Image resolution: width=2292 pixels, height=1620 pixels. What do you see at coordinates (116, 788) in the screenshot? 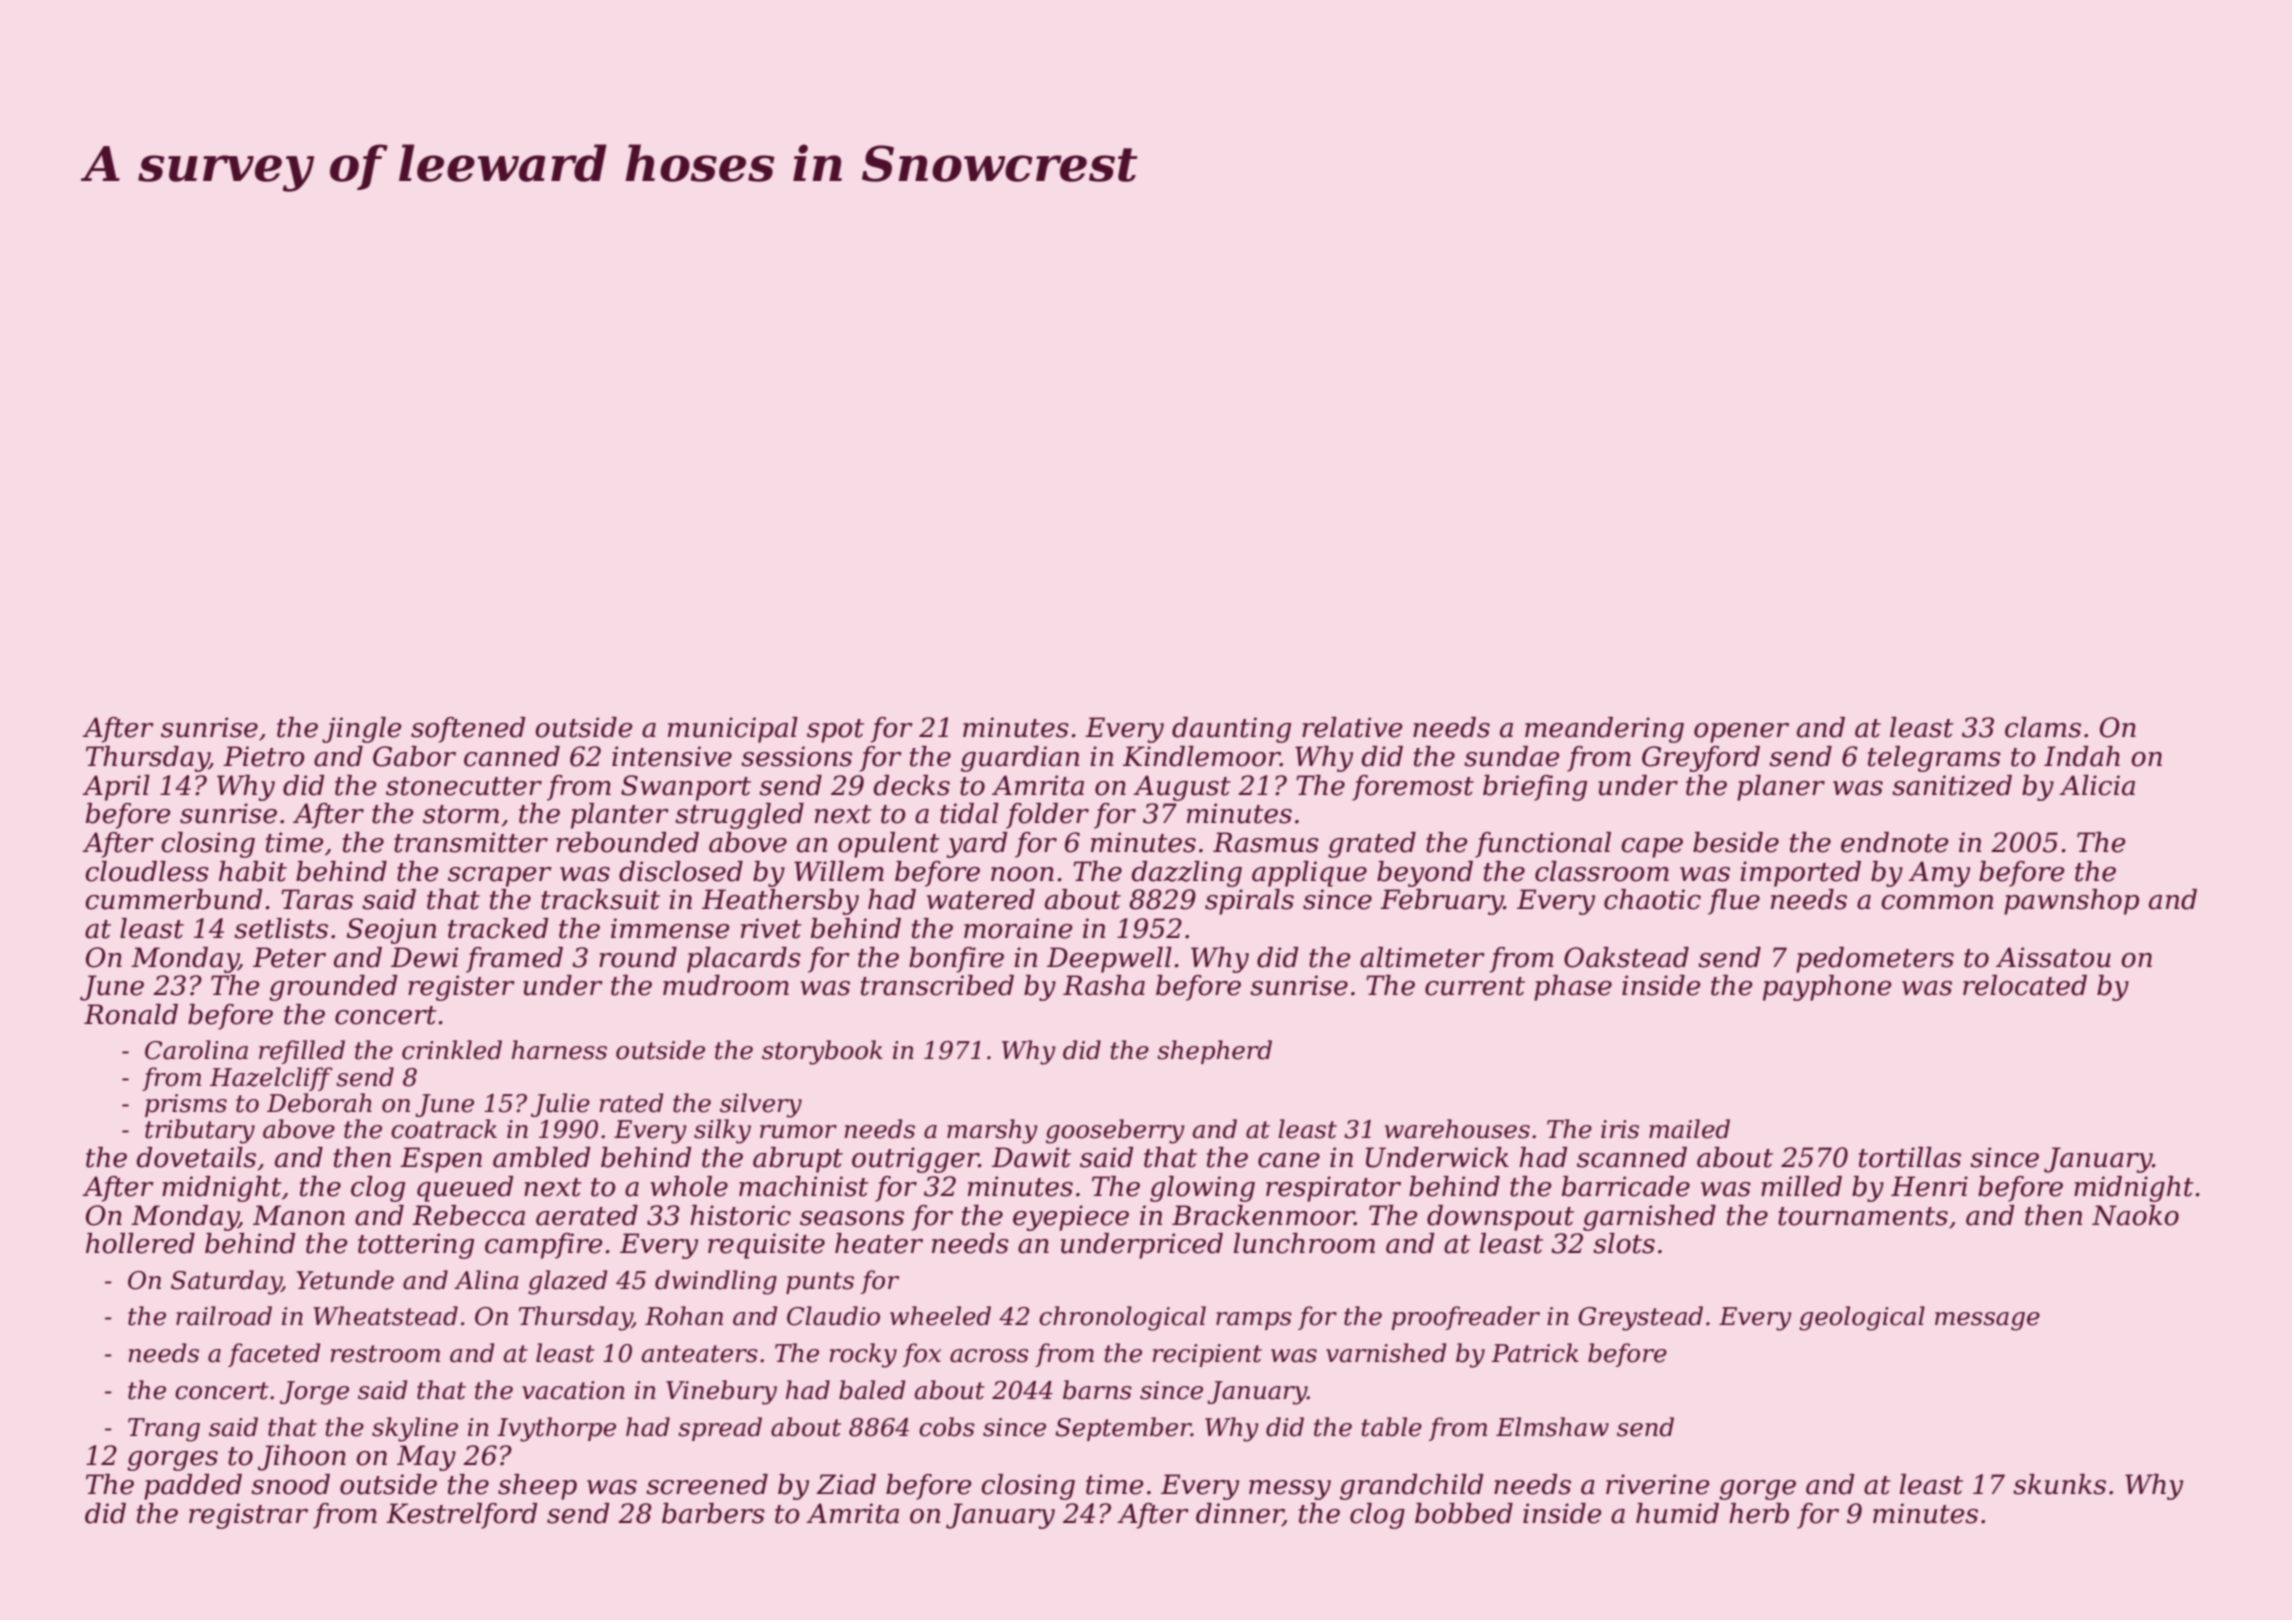
I see `April` at bounding box center [116, 788].
